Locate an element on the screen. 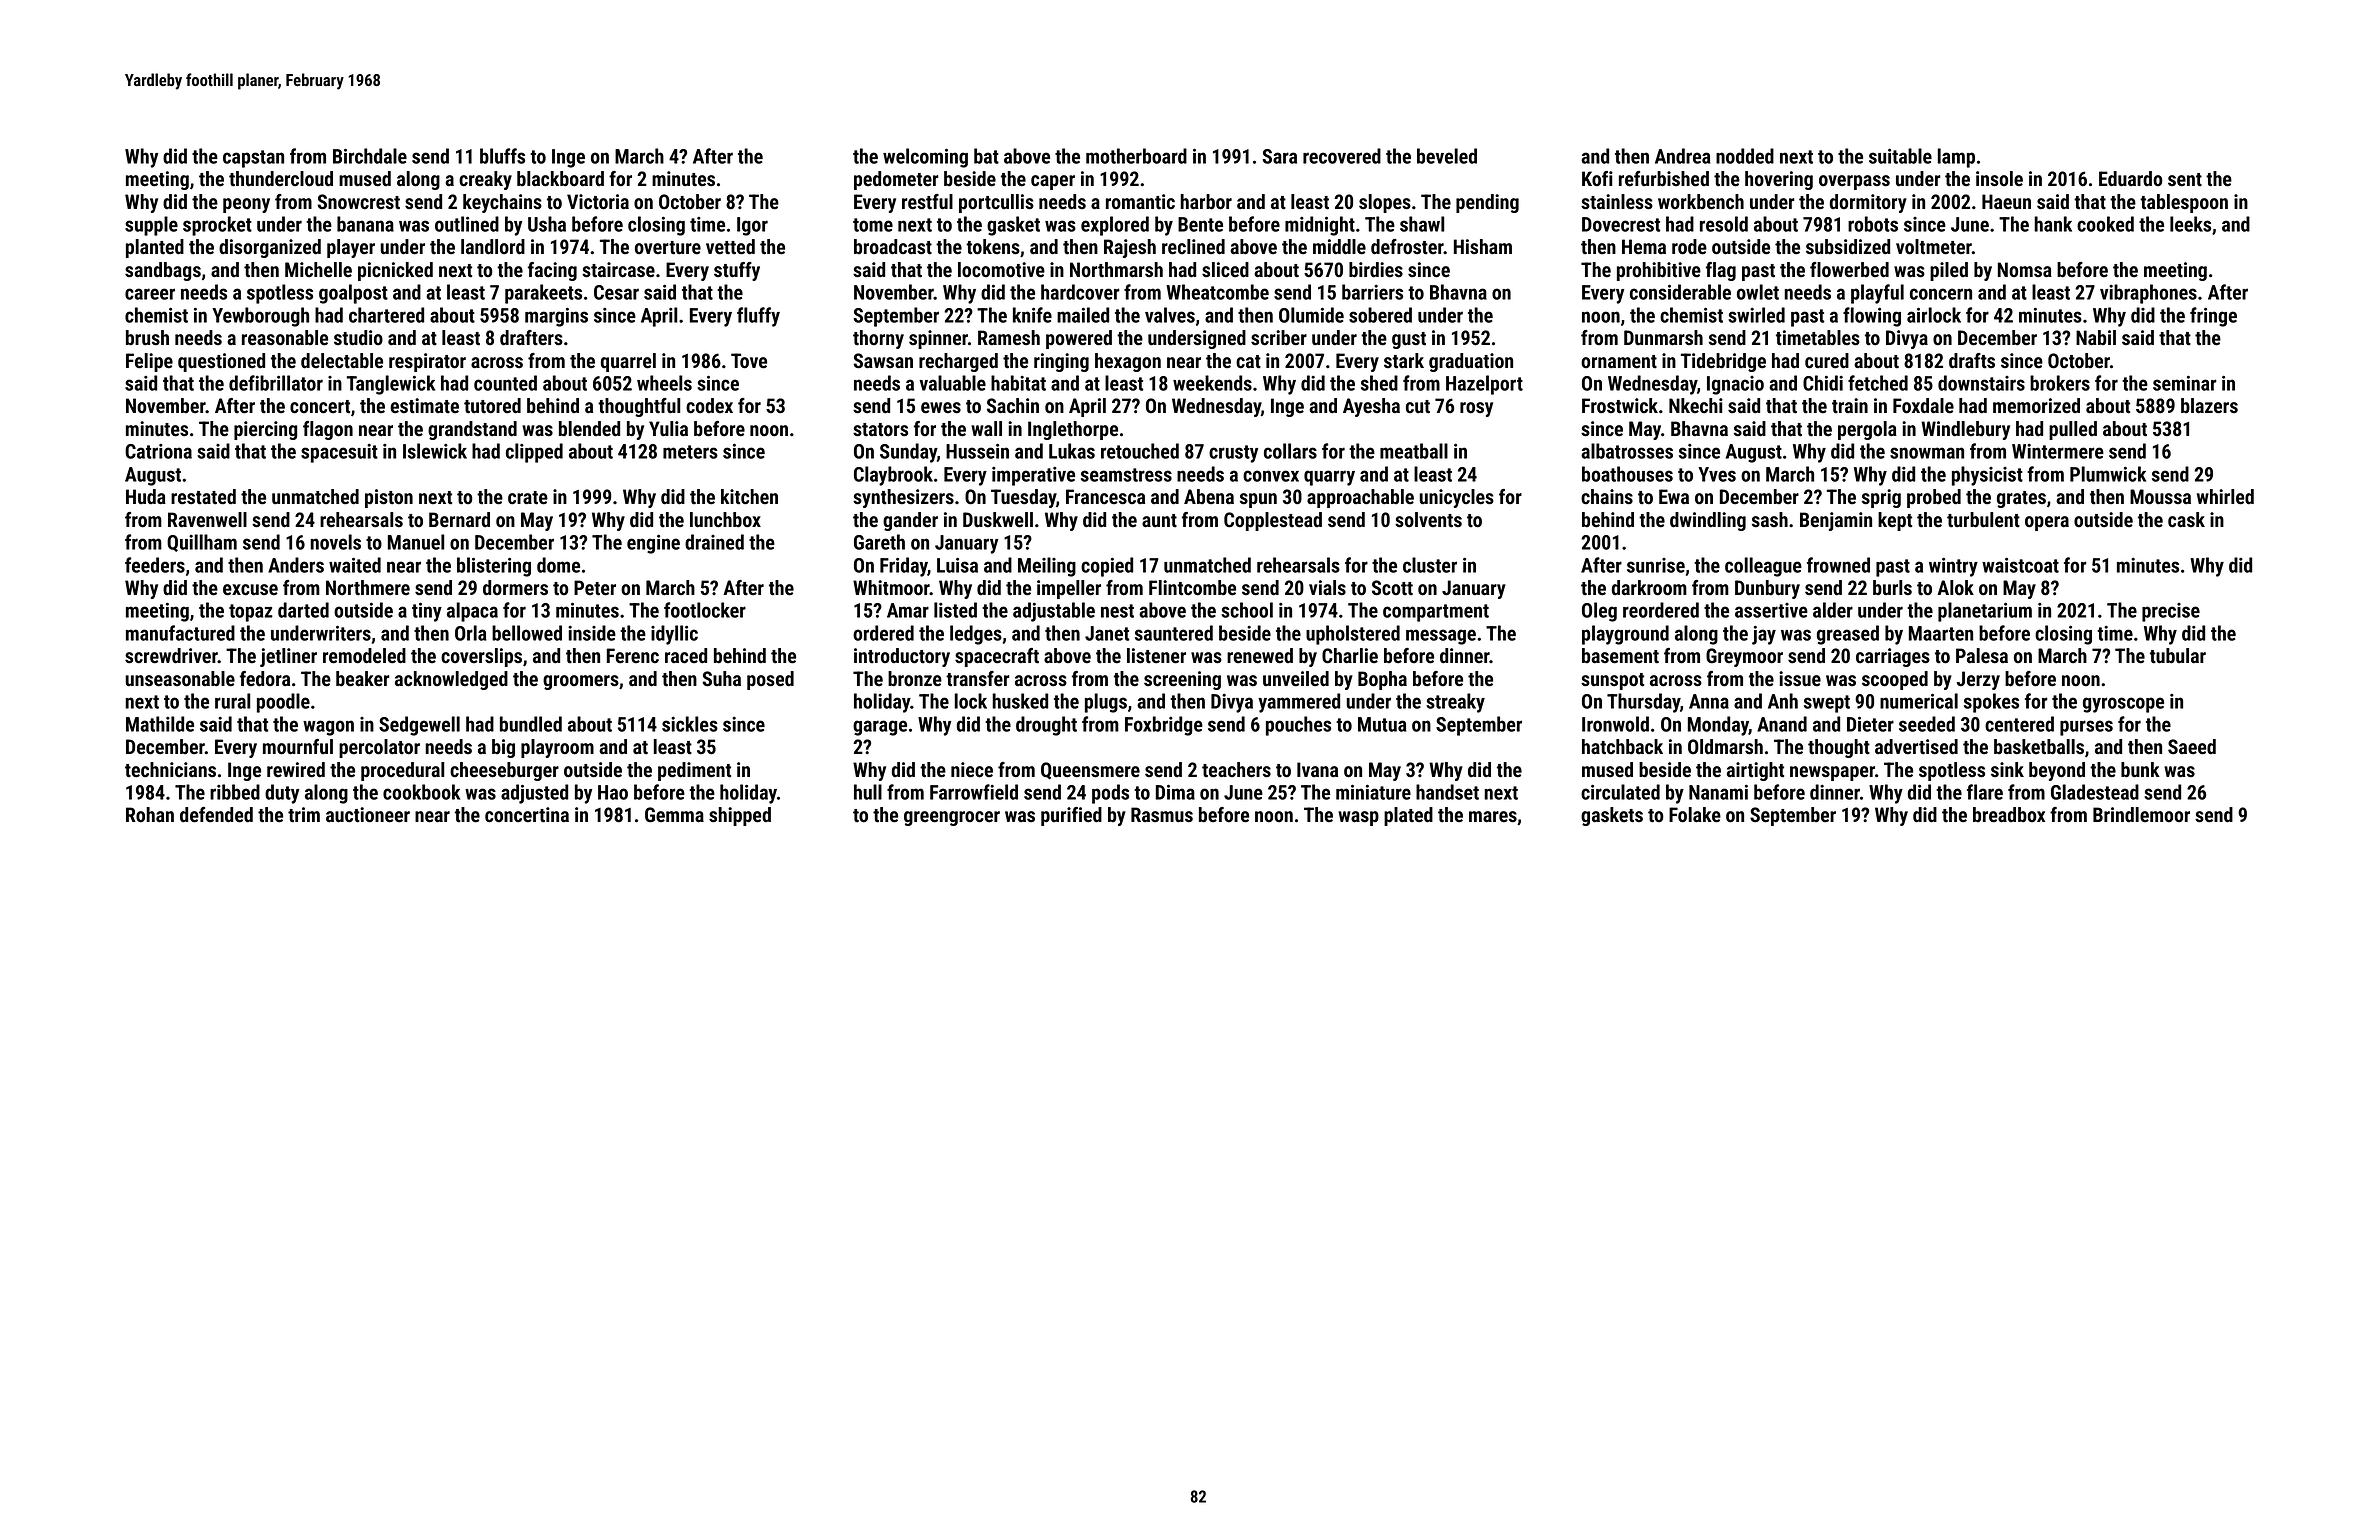  groomers is located at coordinates (581, 682).
